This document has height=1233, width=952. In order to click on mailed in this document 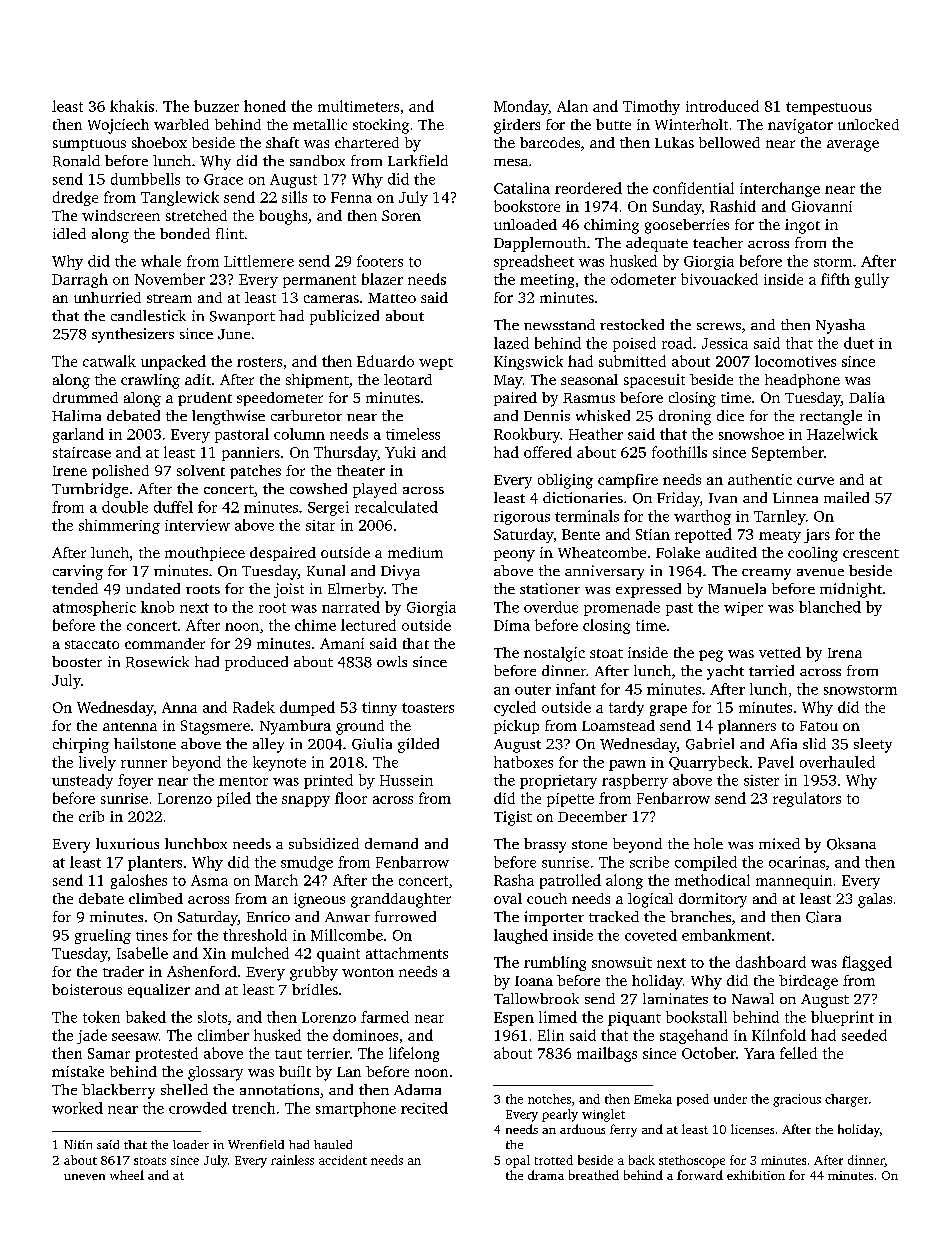, I will do `click(846, 497)`.
